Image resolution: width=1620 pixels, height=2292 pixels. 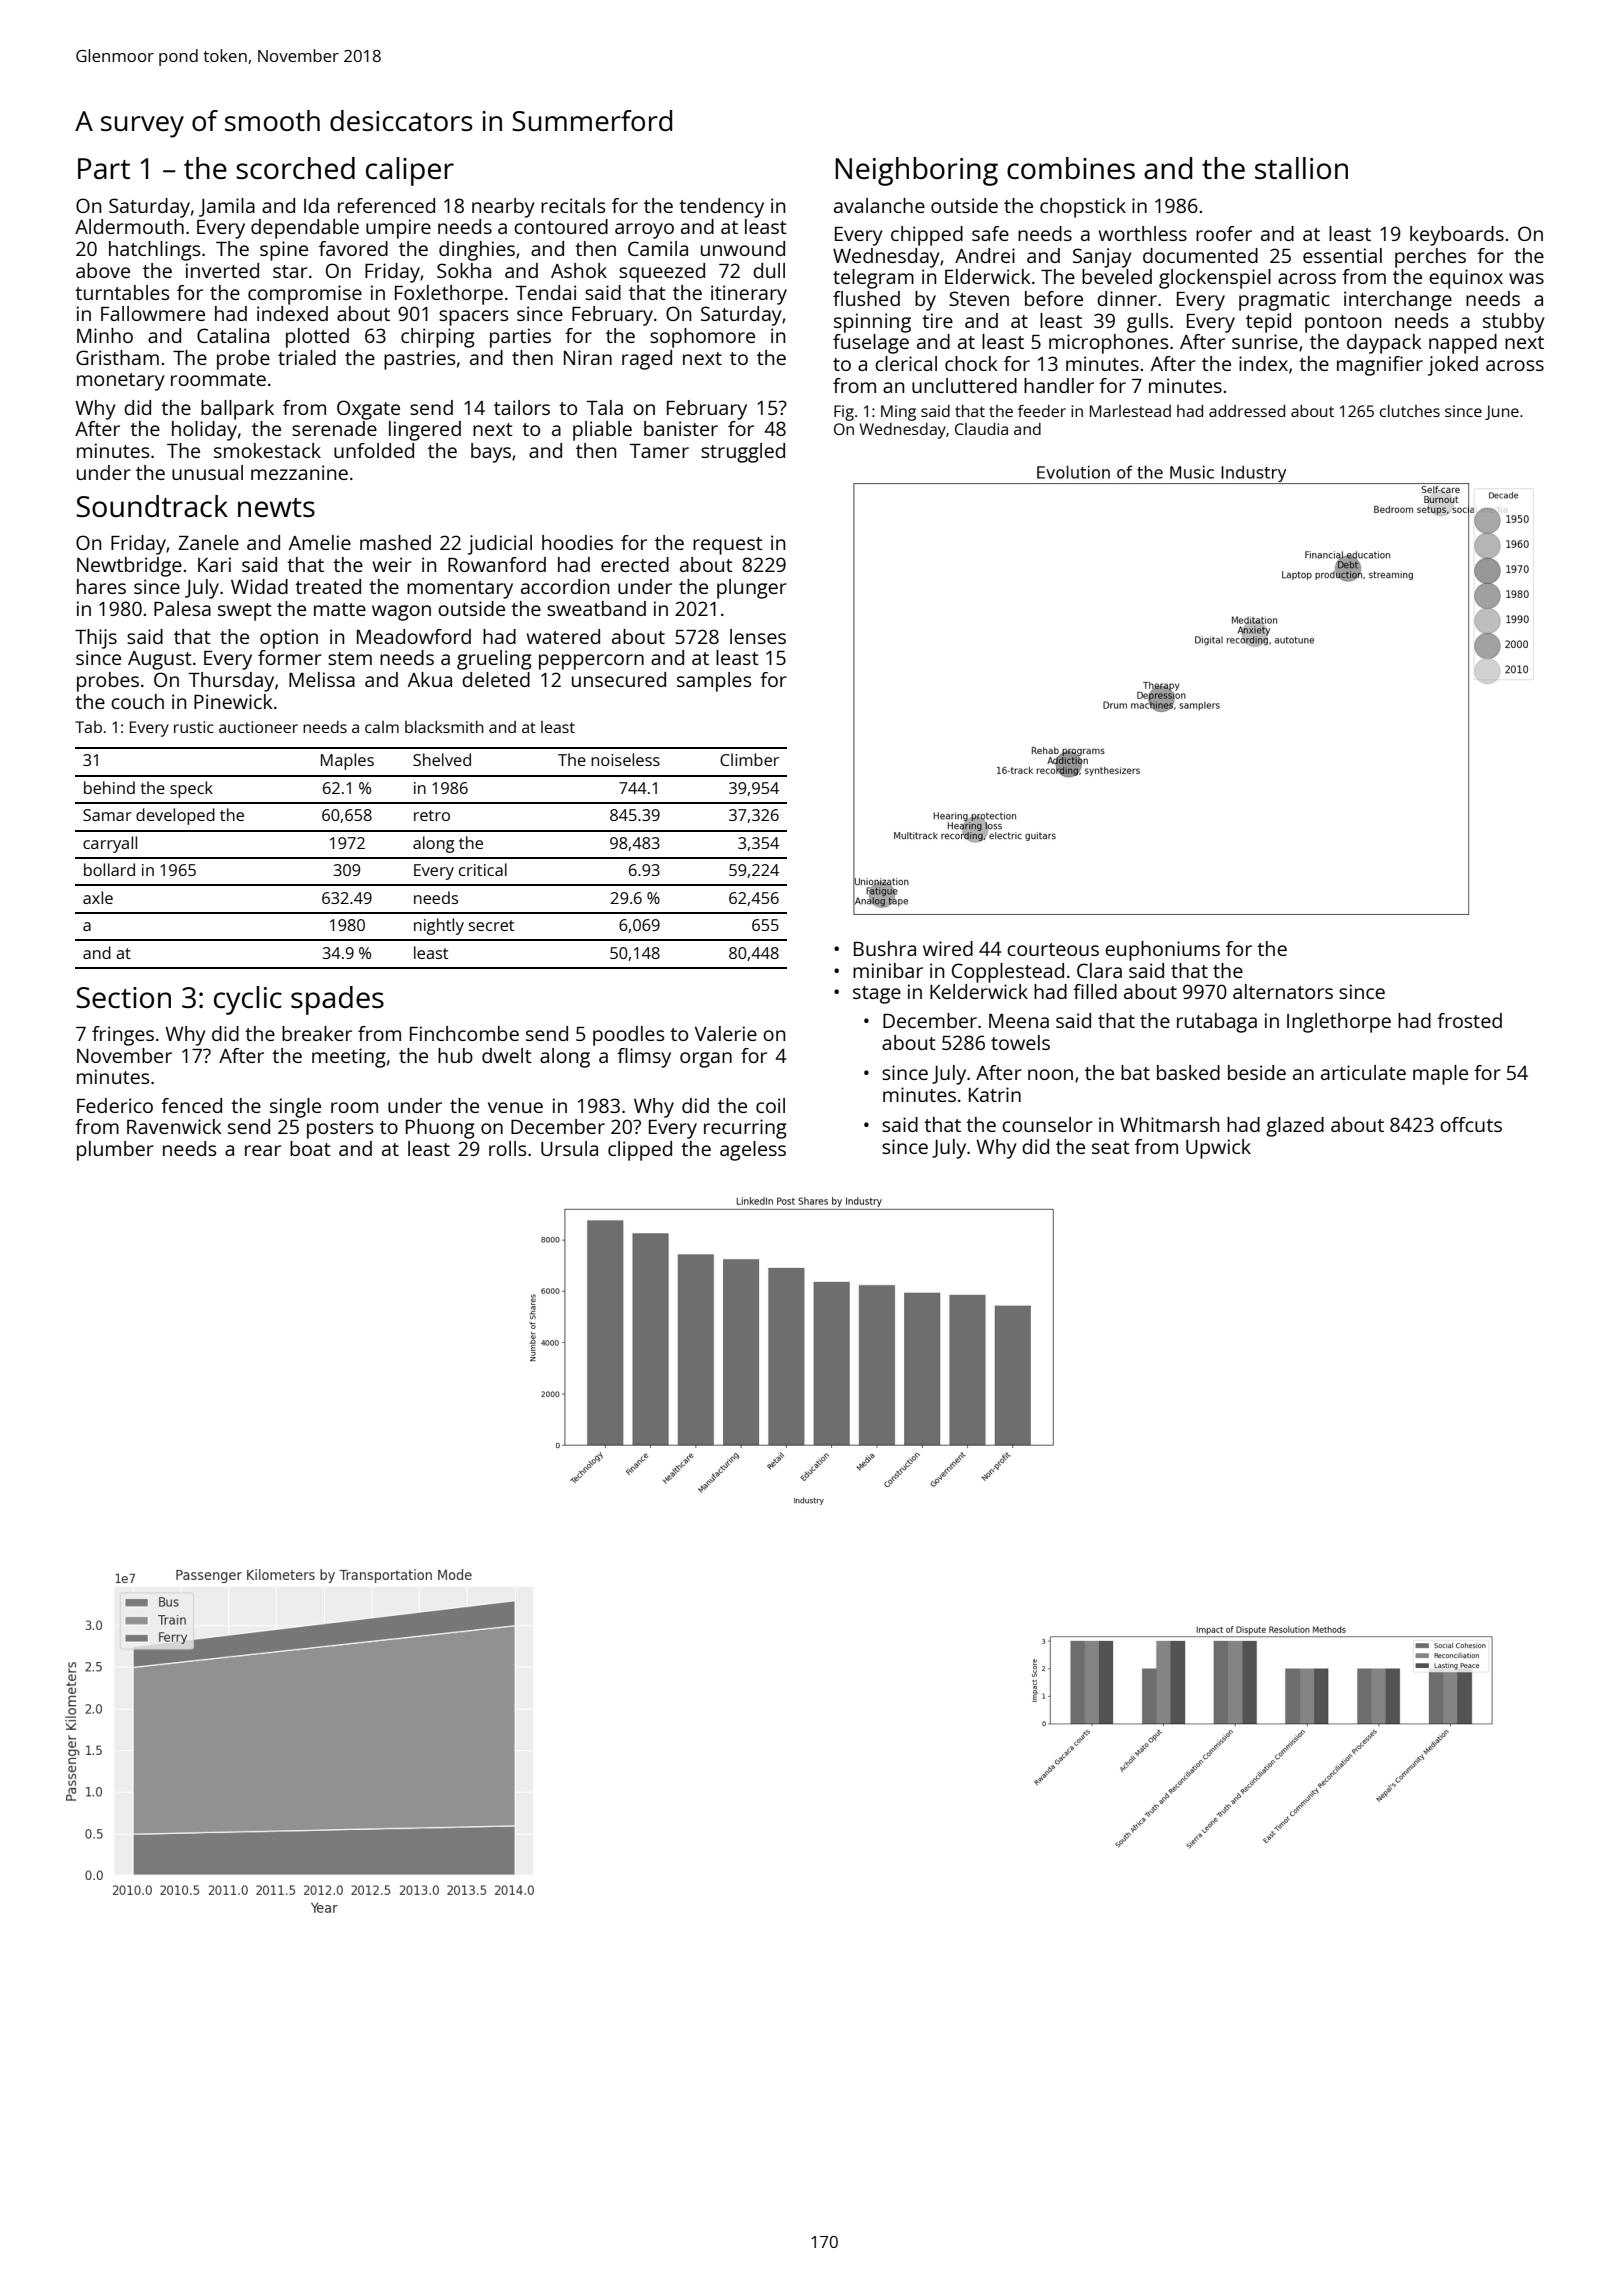 What do you see at coordinates (123, 1036) in the screenshot?
I see `fringes` at bounding box center [123, 1036].
